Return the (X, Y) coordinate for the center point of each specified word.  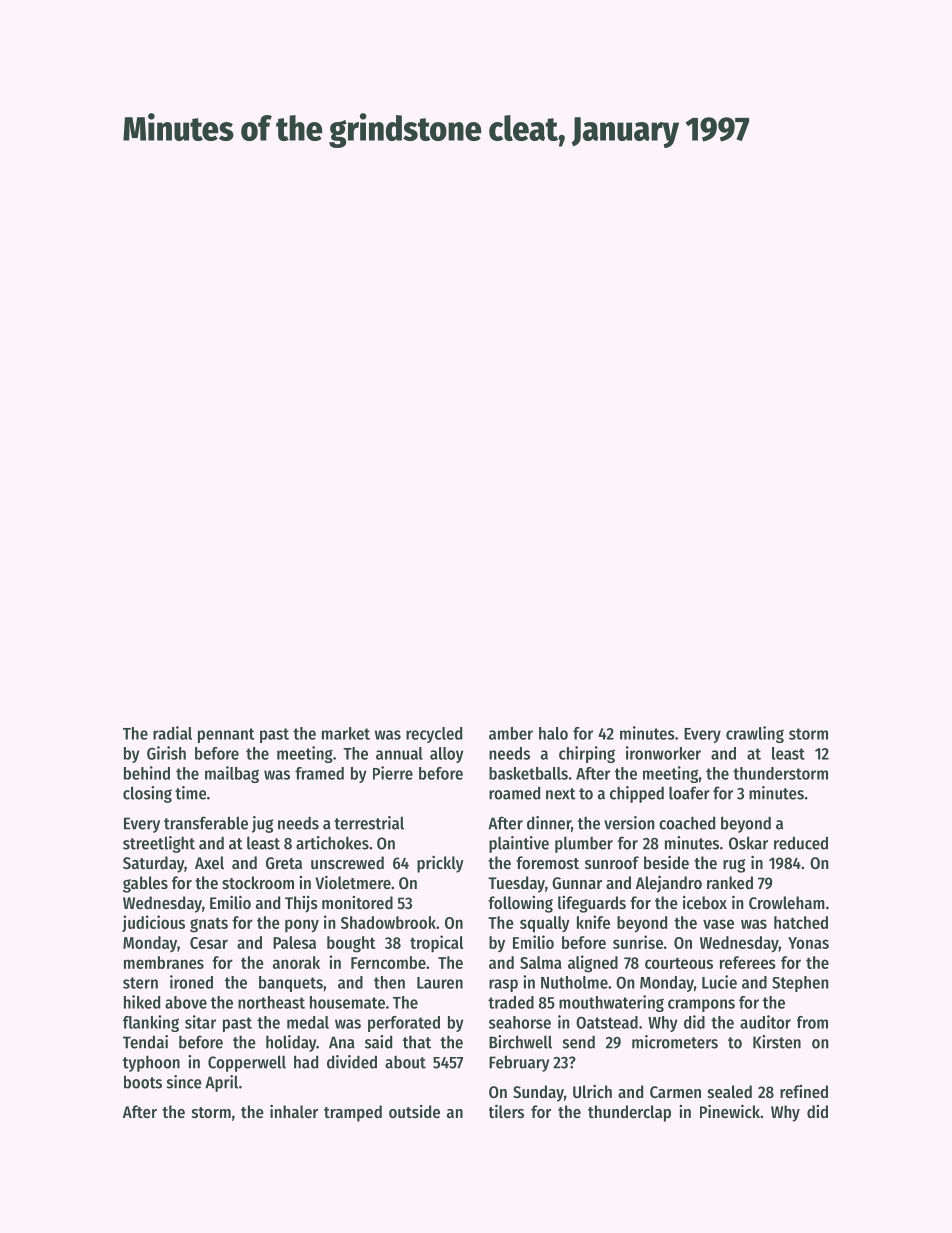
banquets (291, 984)
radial (172, 733)
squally (545, 924)
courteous (679, 963)
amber (511, 733)
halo (553, 733)
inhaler (294, 1111)
